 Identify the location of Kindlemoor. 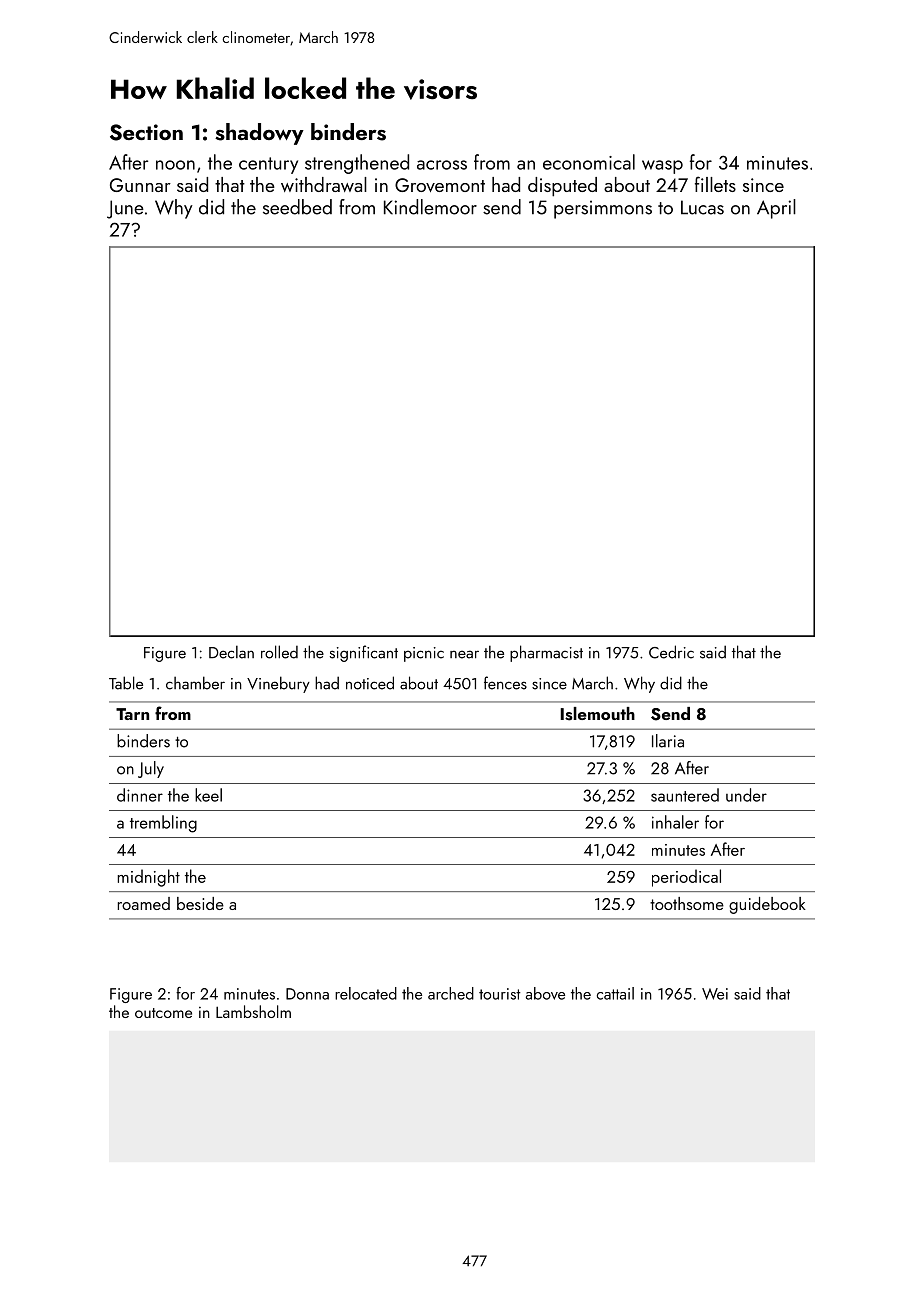
(430, 207).
